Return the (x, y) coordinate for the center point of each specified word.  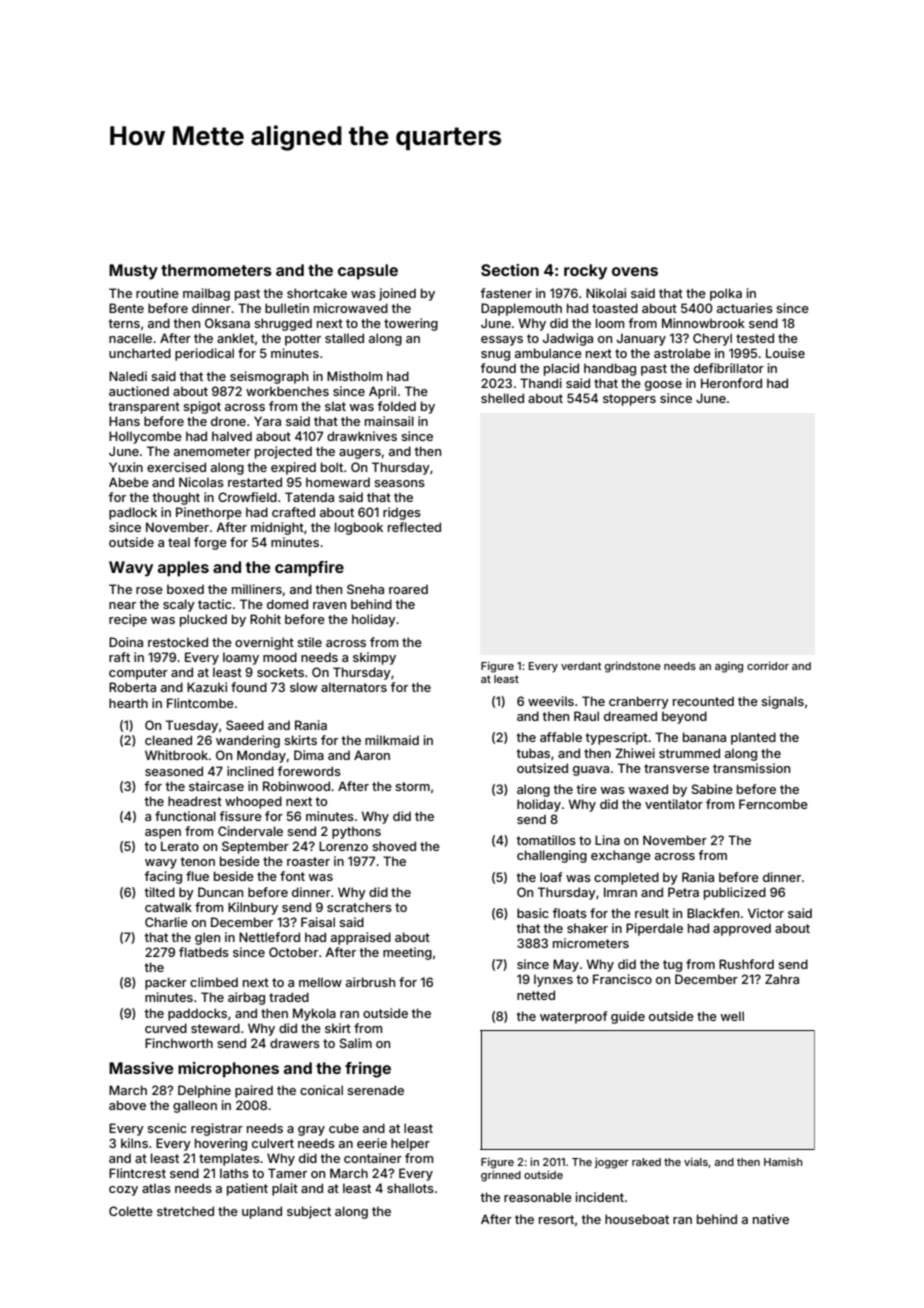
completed (626, 878)
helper (410, 1144)
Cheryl (712, 339)
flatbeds (204, 952)
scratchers (359, 907)
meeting (407, 953)
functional (185, 816)
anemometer (212, 451)
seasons (399, 483)
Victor (766, 913)
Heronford (731, 383)
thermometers (216, 270)
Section (510, 270)
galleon (195, 1106)
